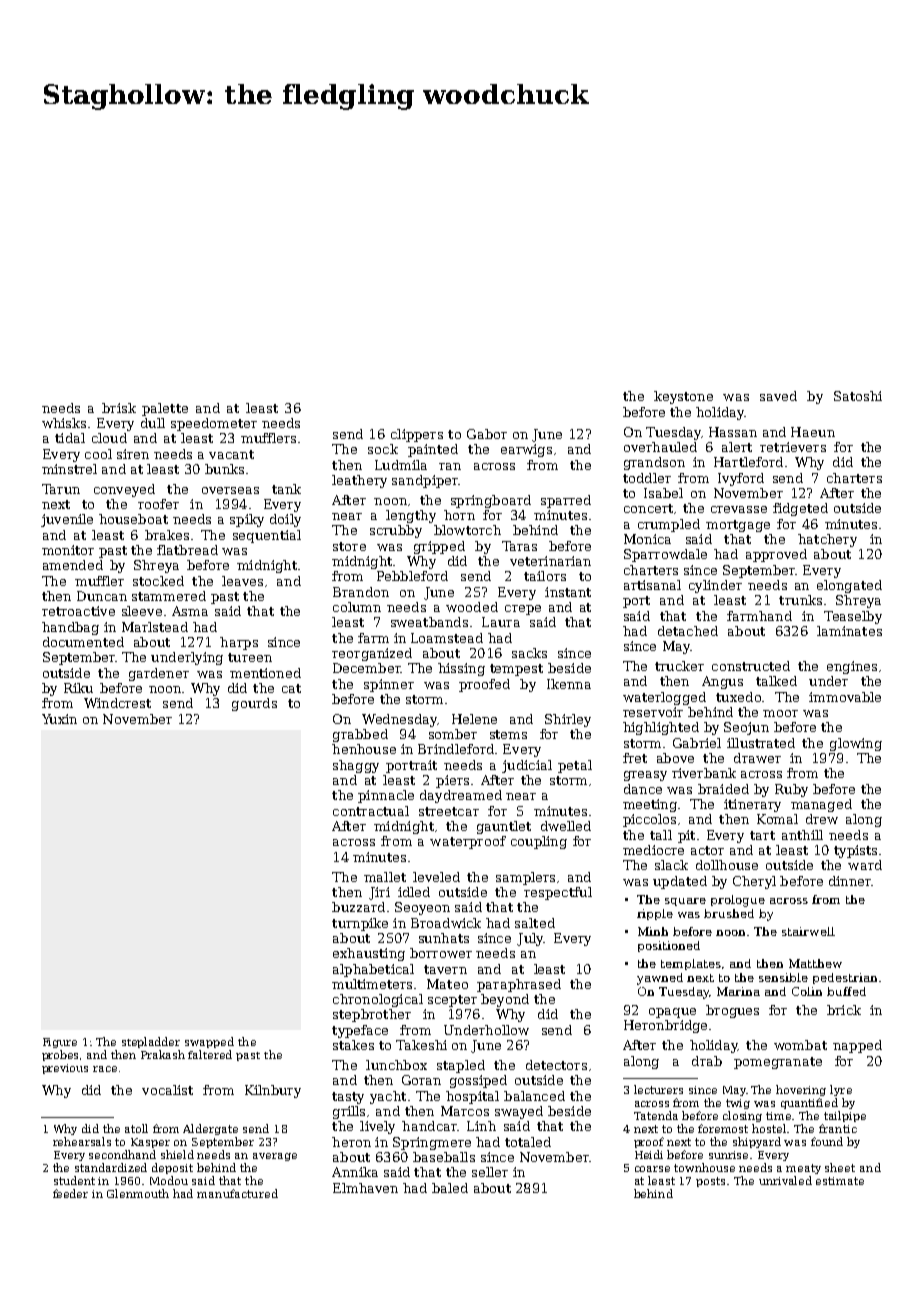 This image has width=924, height=1308. I want to click on buzzard, so click(358, 907).
